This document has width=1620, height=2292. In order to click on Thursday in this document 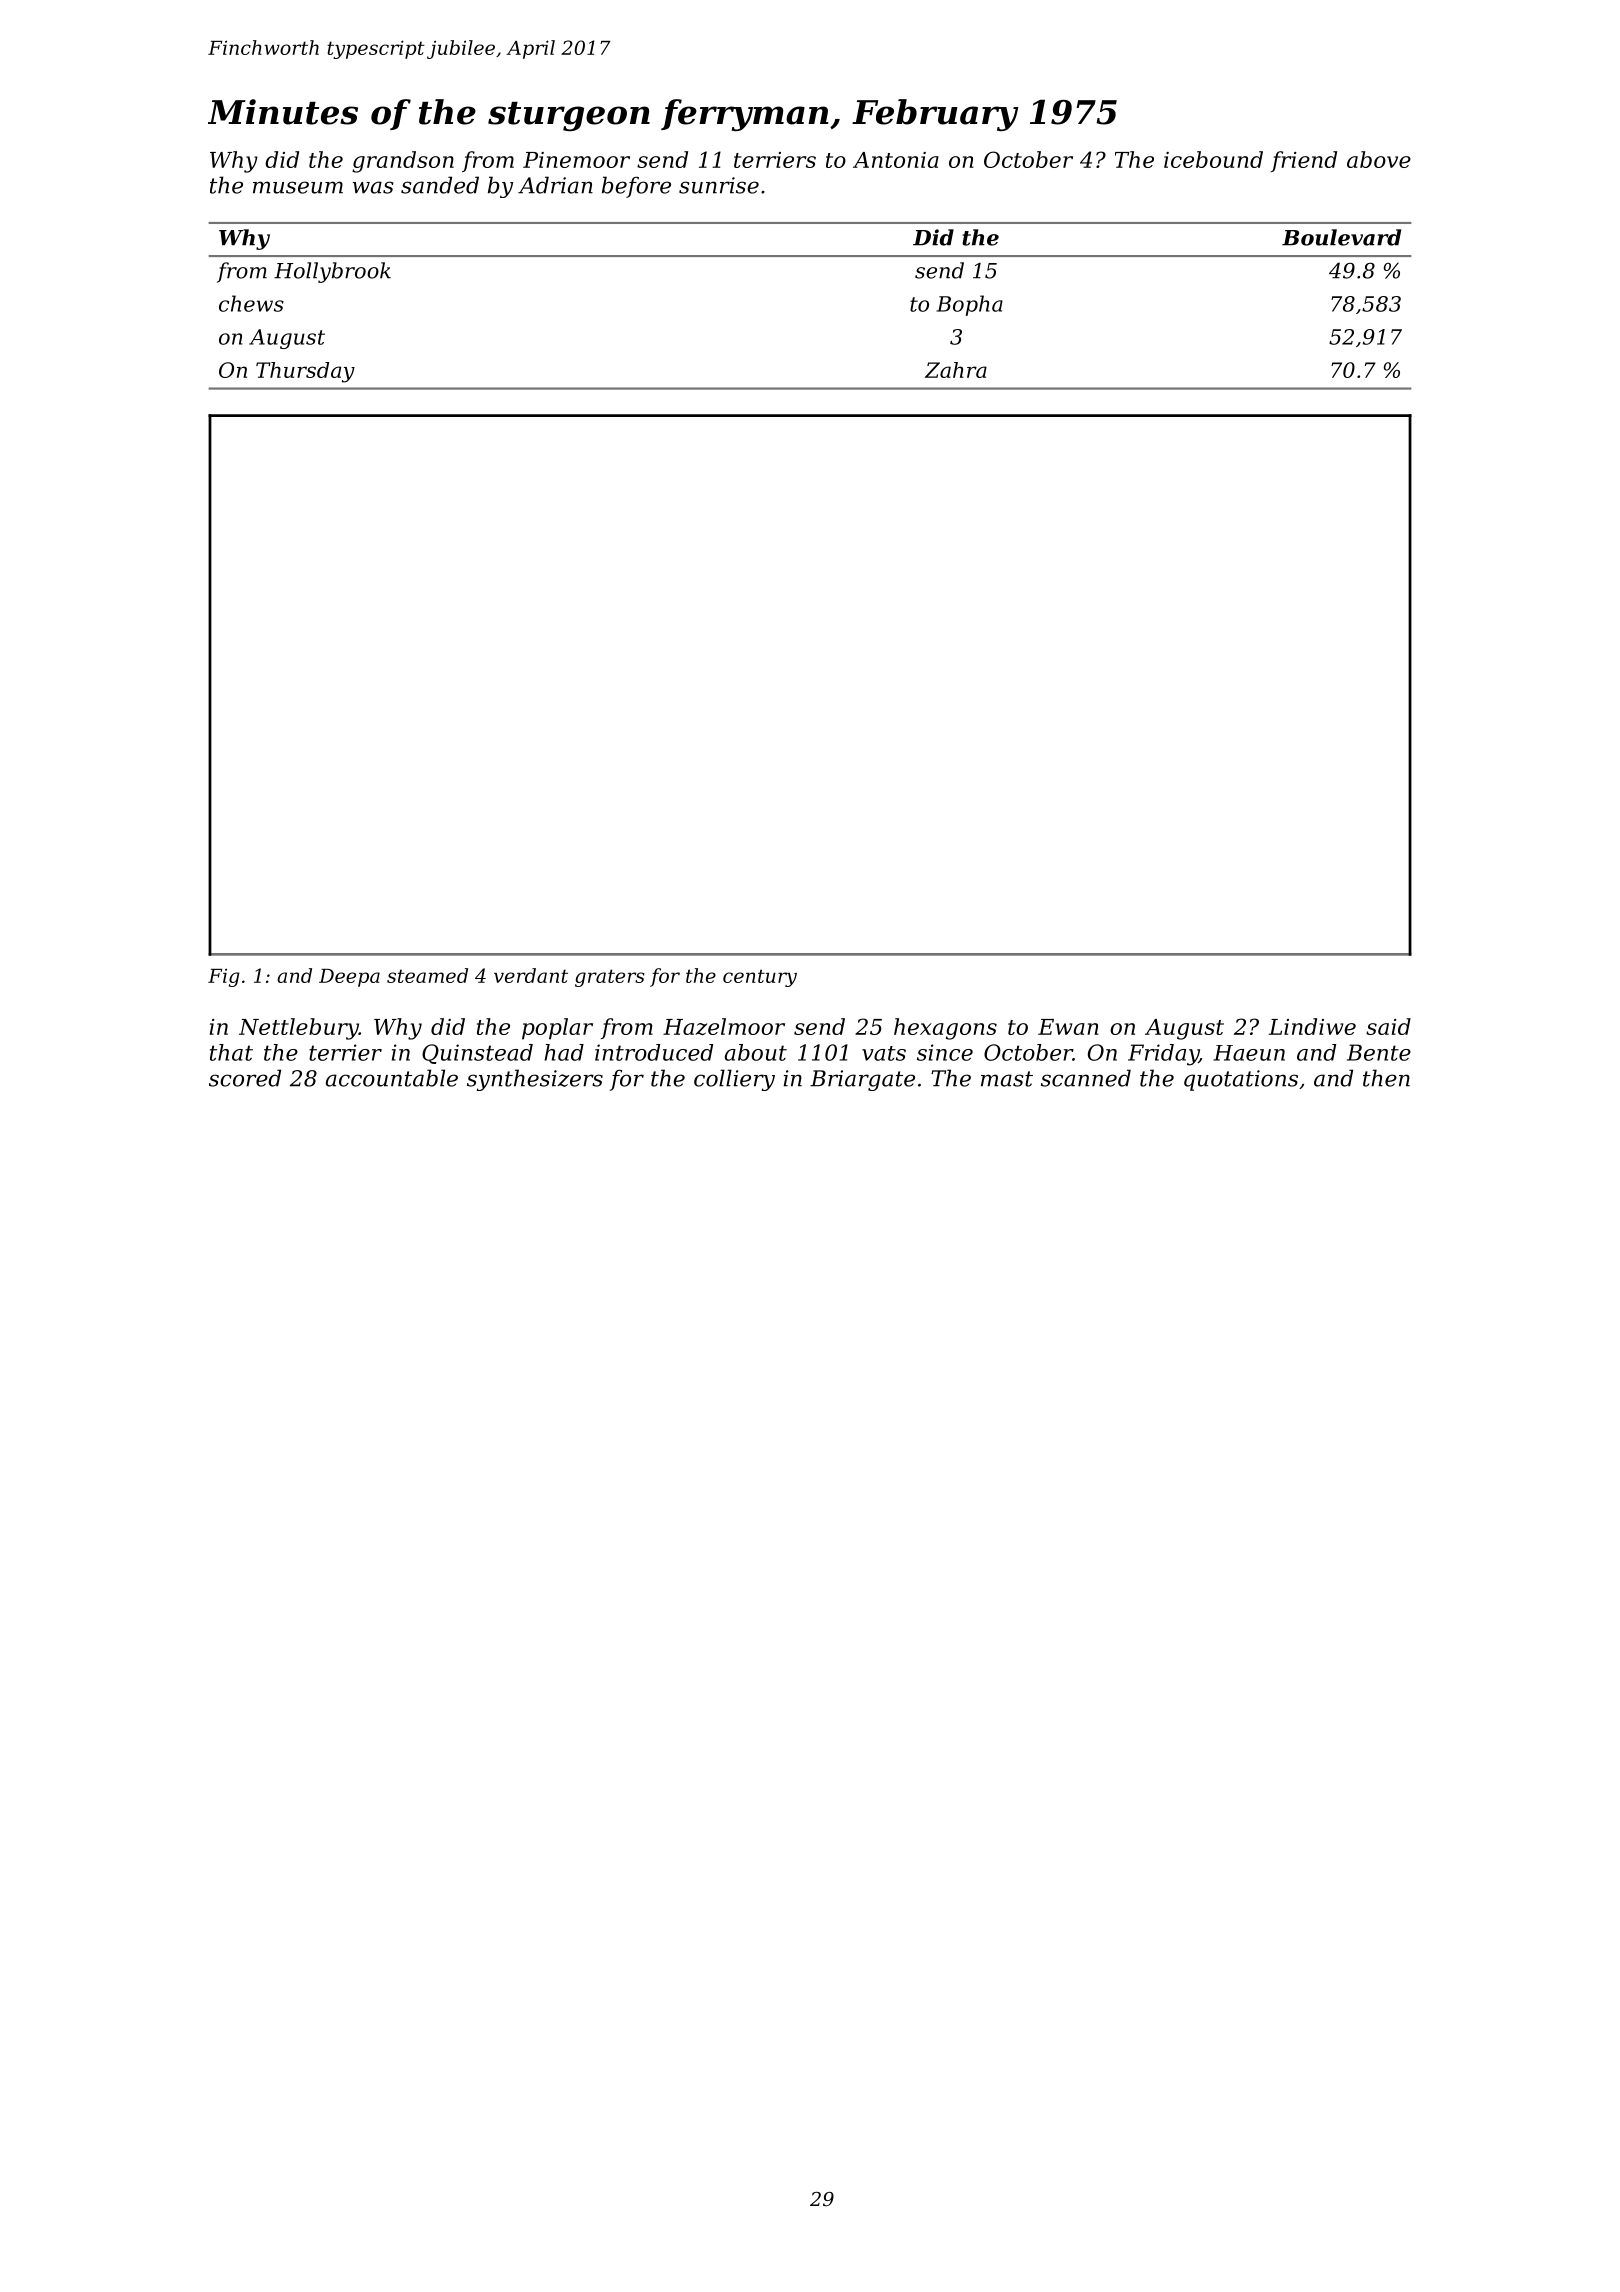, I will do `click(305, 372)`.
